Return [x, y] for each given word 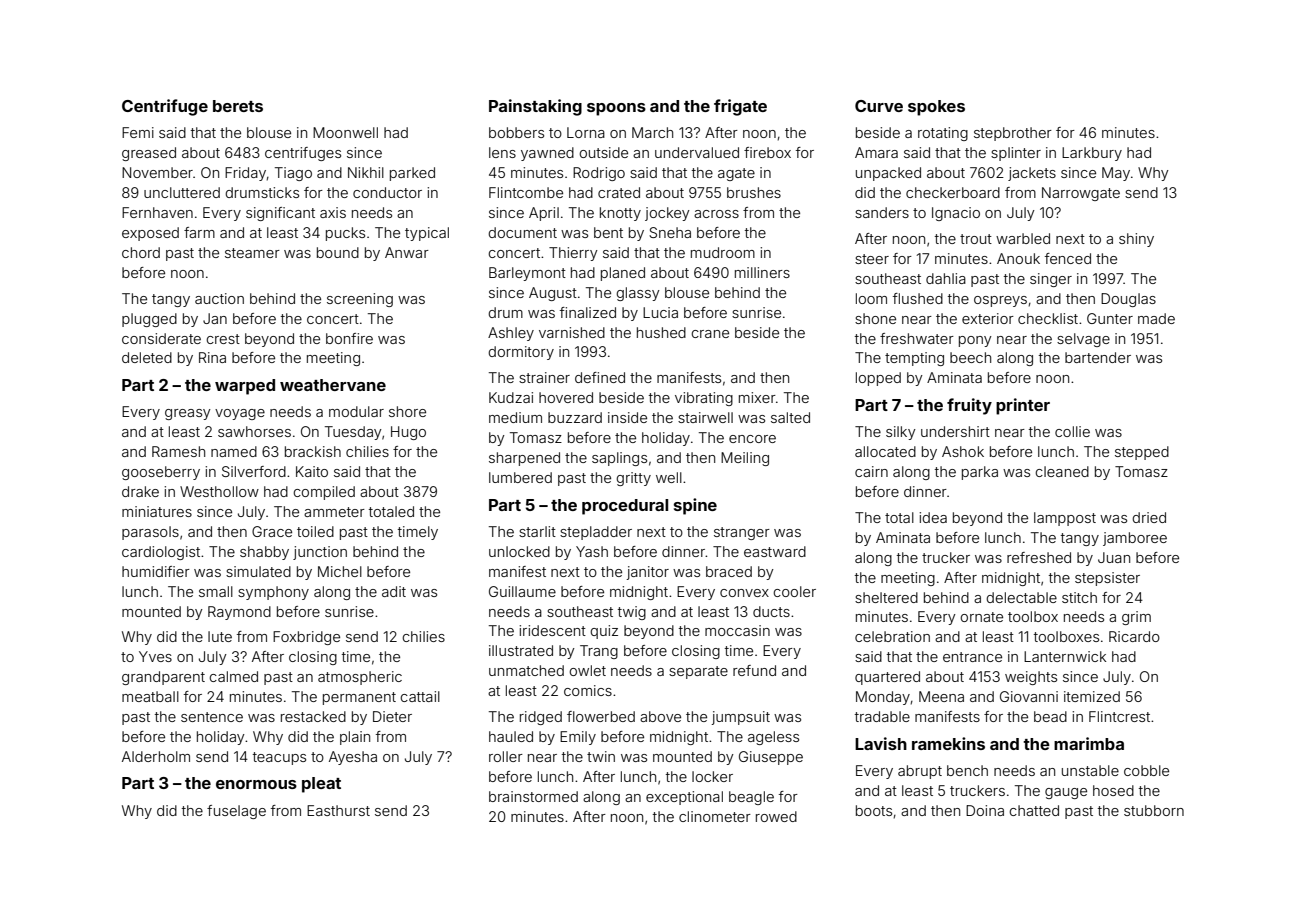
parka [980, 473]
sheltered [886, 597]
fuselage [236, 812]
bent [608, 232]
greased [149, 154]
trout [976, 239]
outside [603, 152]
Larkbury [1092, 154]
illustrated [521, 650]
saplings [619, 459]
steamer [252, 253]
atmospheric [360, 678]
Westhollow [219, 491]
